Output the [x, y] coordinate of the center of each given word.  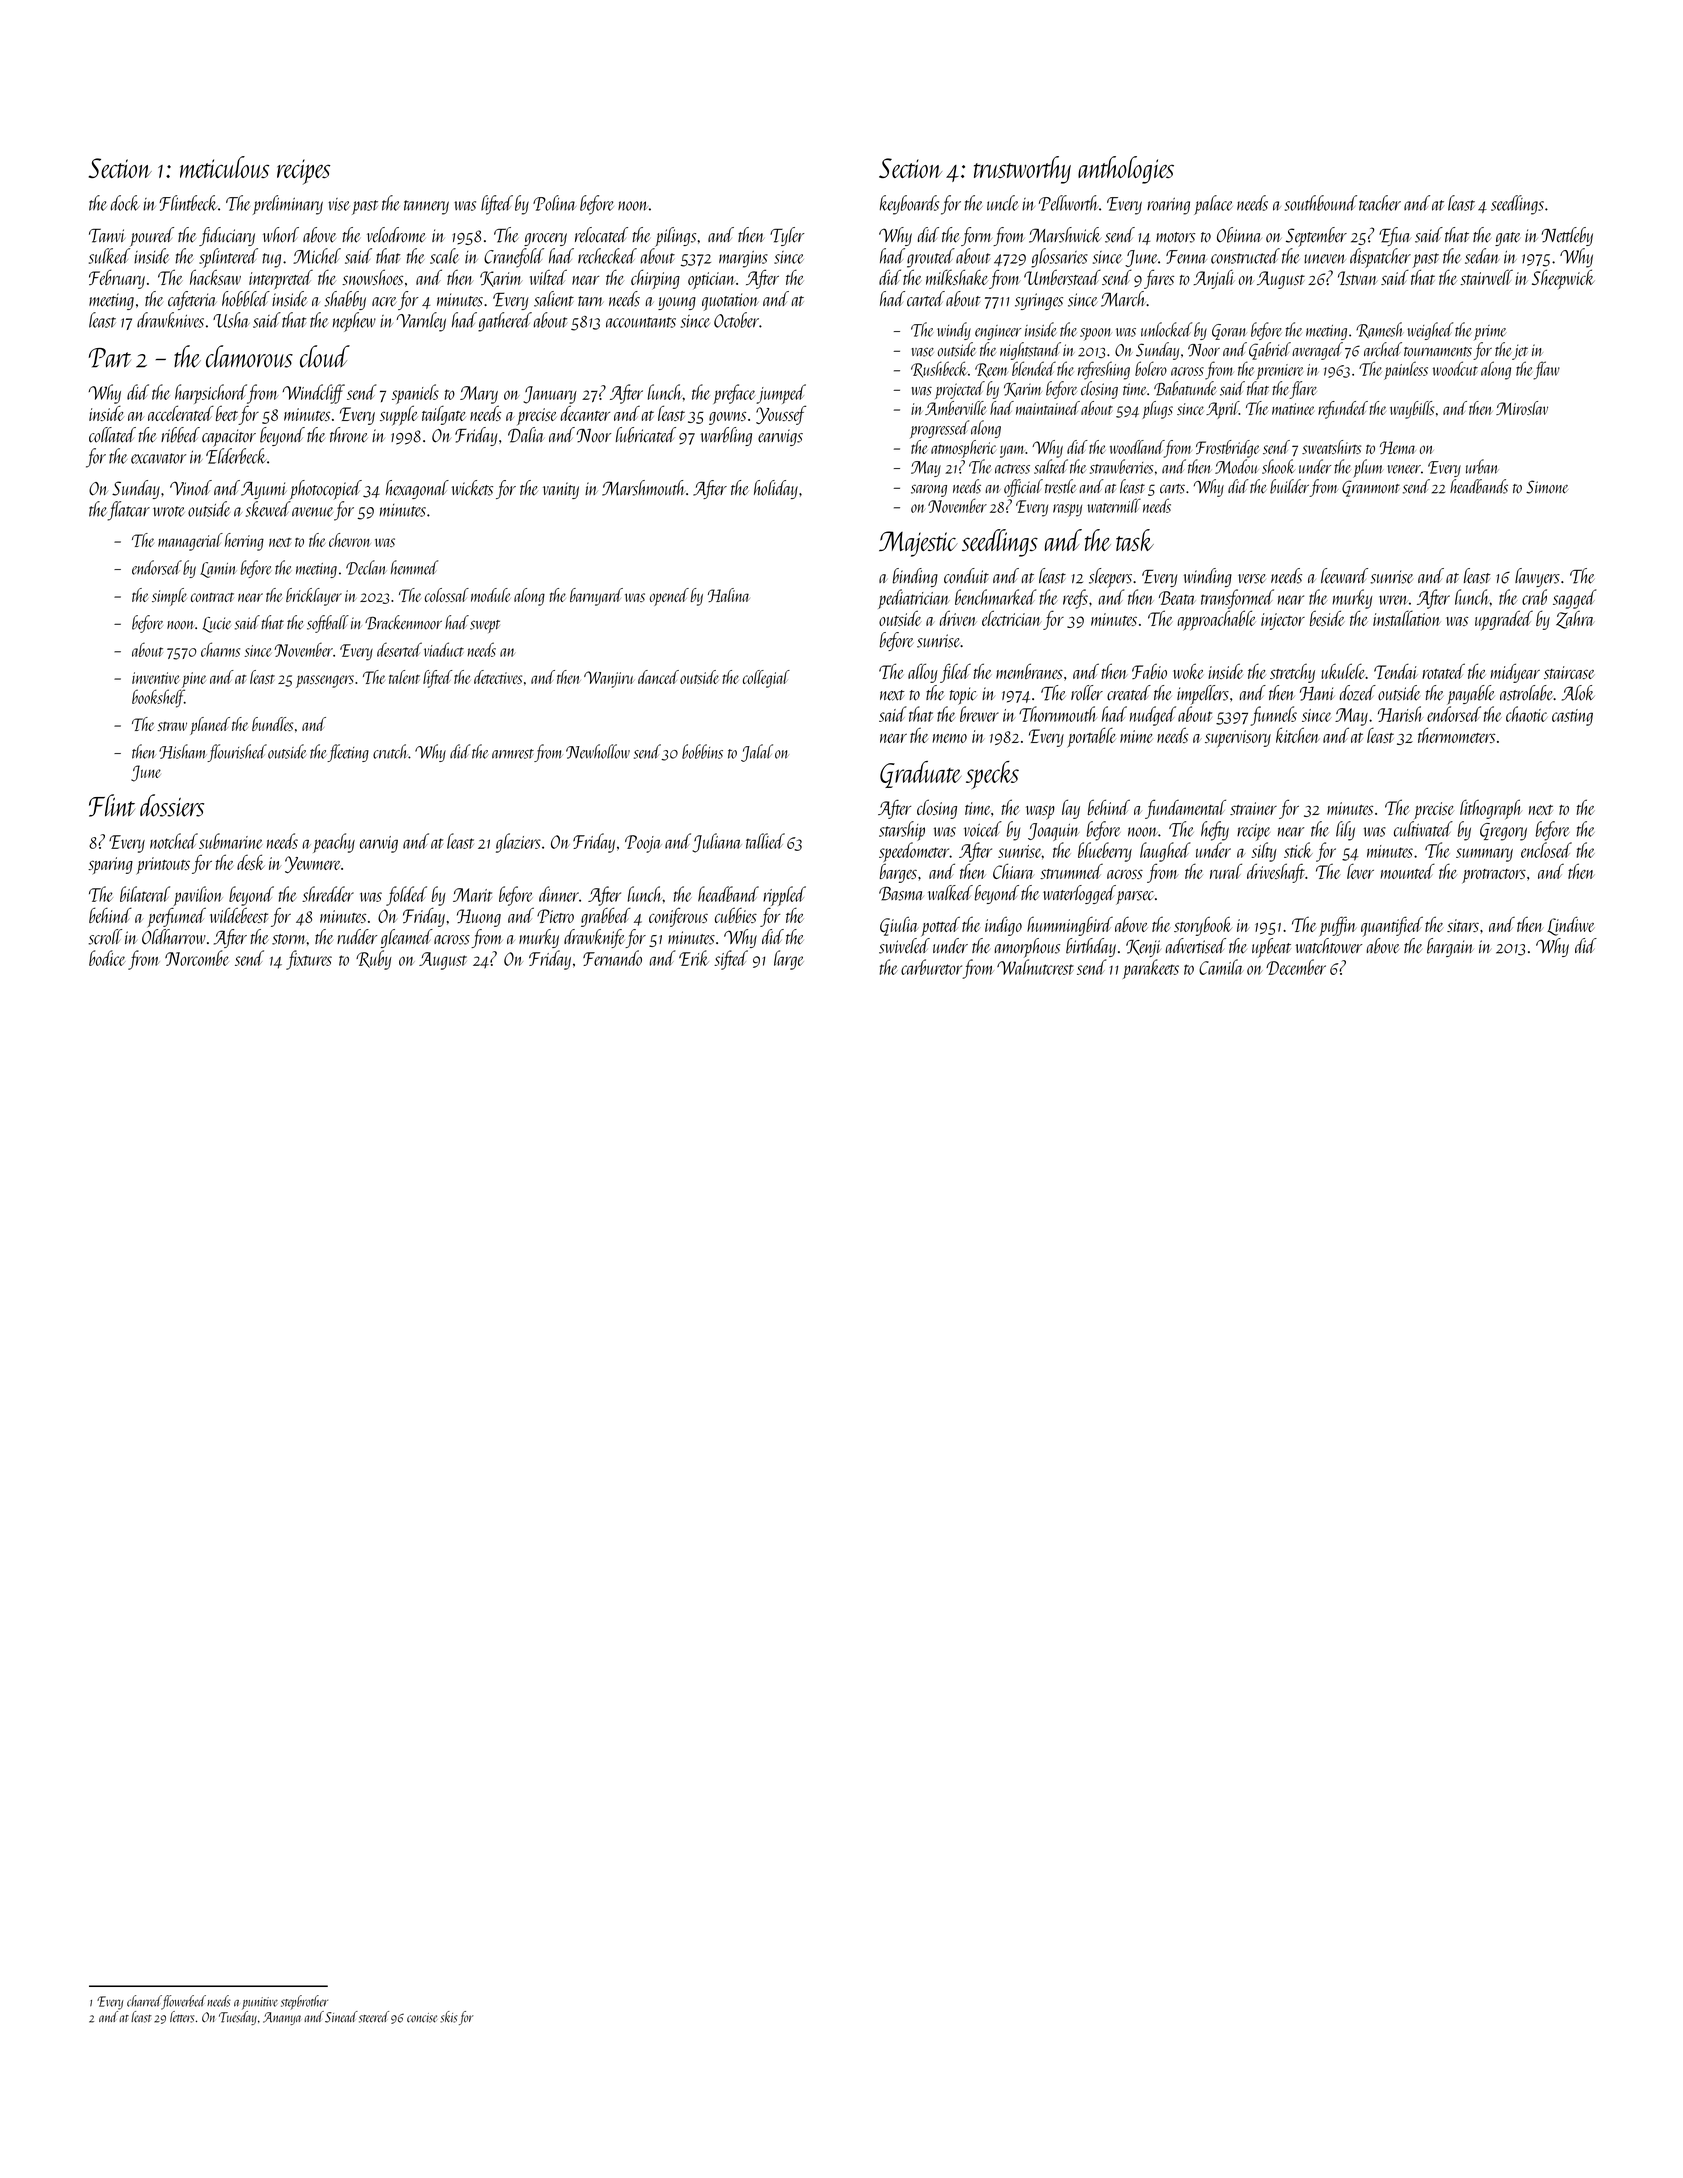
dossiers [172, 805]
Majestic [918, 544]
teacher [1380, 203]
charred [144, 2002]
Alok [1578, 693]
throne [349, 435]
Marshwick [1065, 235]
